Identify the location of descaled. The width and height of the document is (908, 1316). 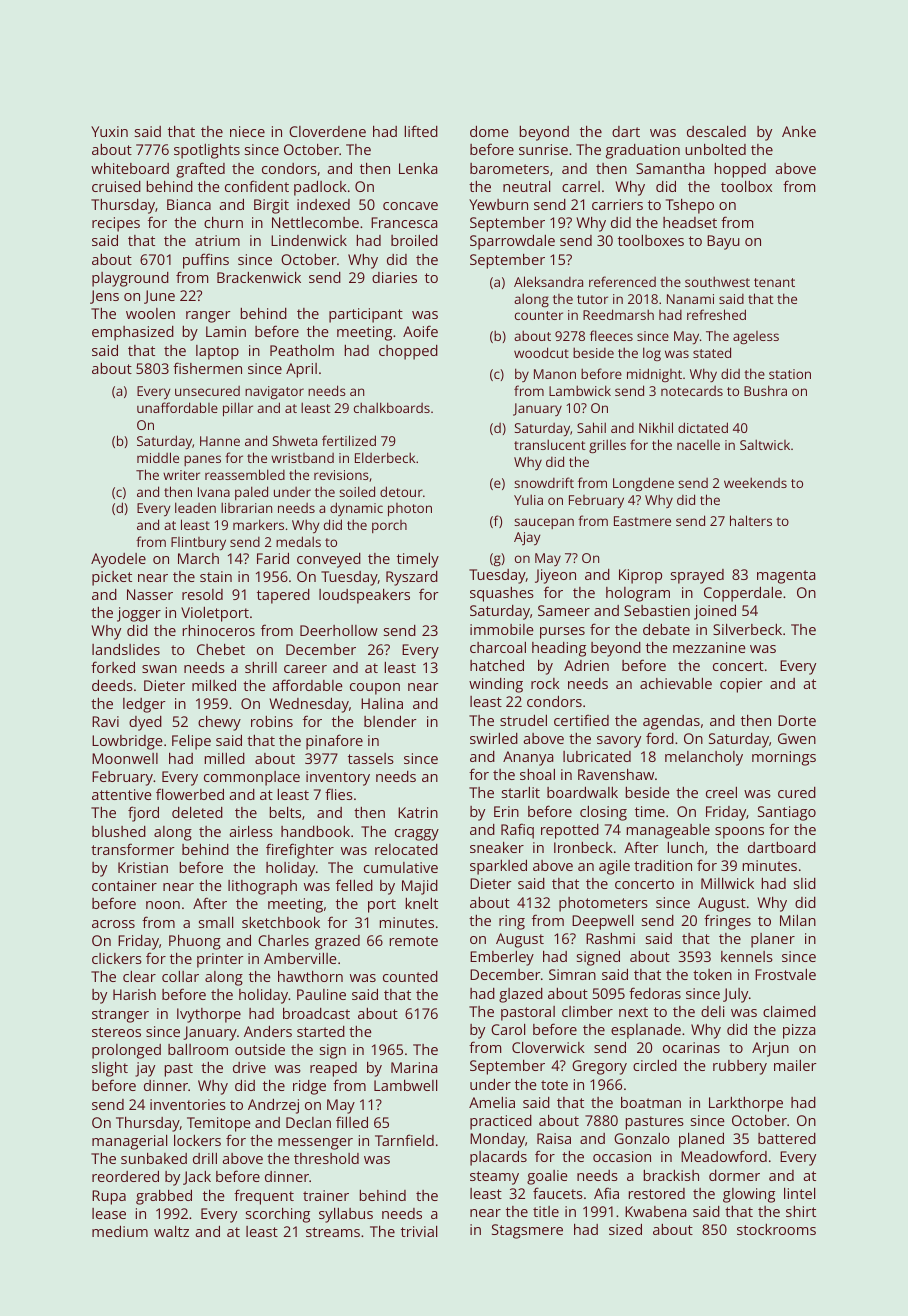
(716, 131).
